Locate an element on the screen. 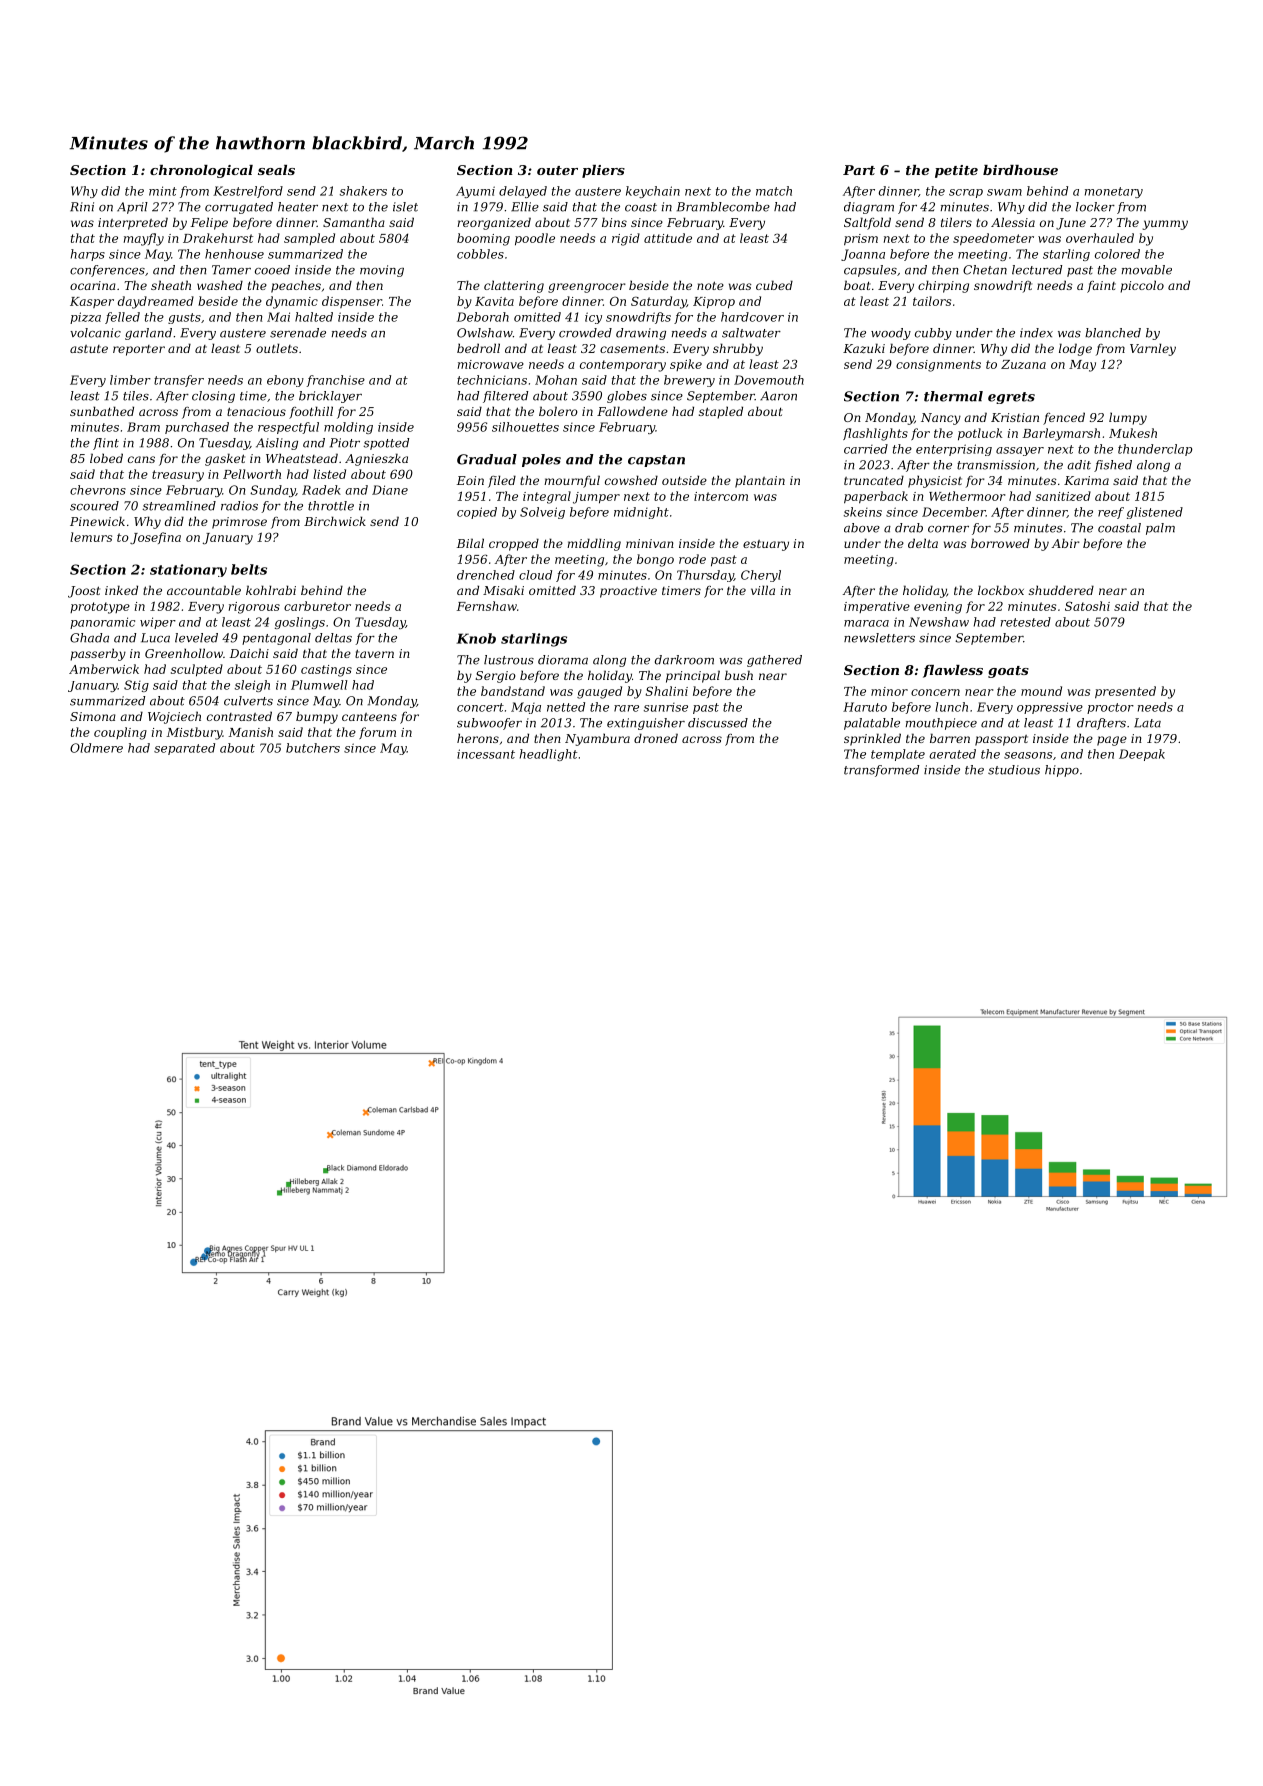  petite is located at coordinates (956, 171).
